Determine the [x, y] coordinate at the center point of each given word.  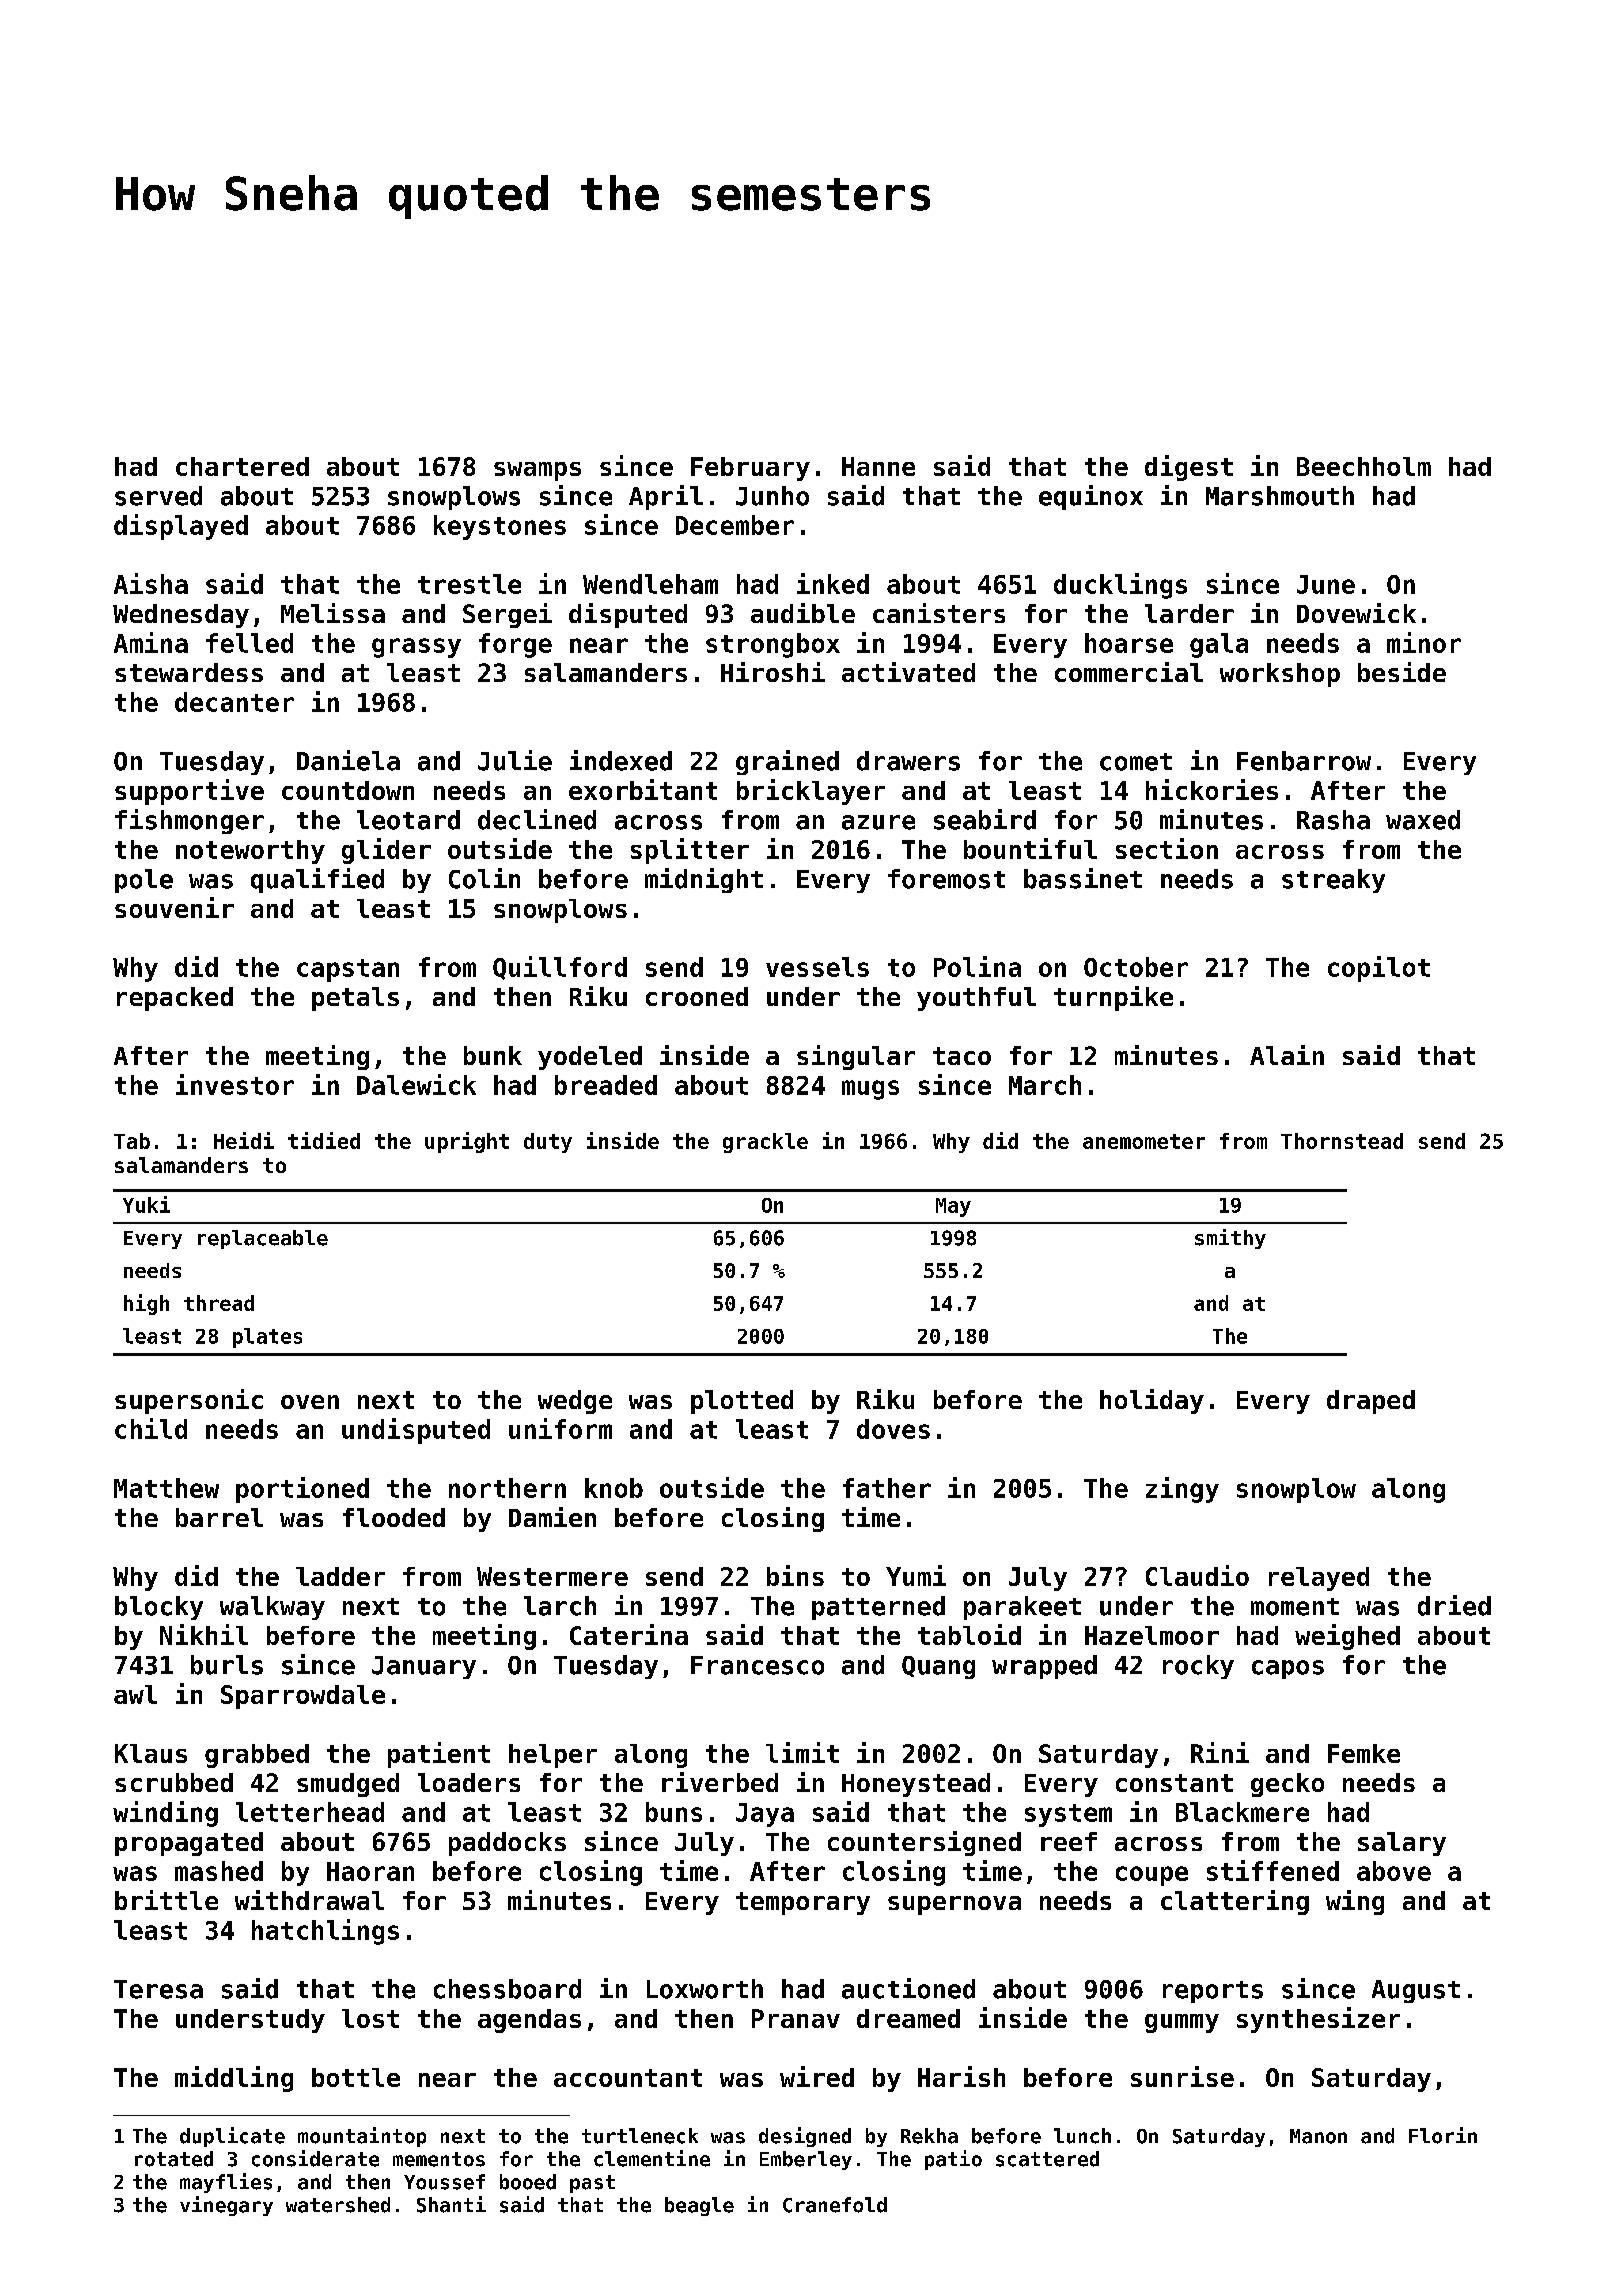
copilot [1379, 969]
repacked [175, 999]
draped [1371, 1402]
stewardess [189, 672]
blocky [159, 1608]
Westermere [552, 1576]
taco [962, 1056]
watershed [338, 2205]
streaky [1333, 881]
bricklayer [811, 792]
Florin [1443, 2135]
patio [953, 2160]
